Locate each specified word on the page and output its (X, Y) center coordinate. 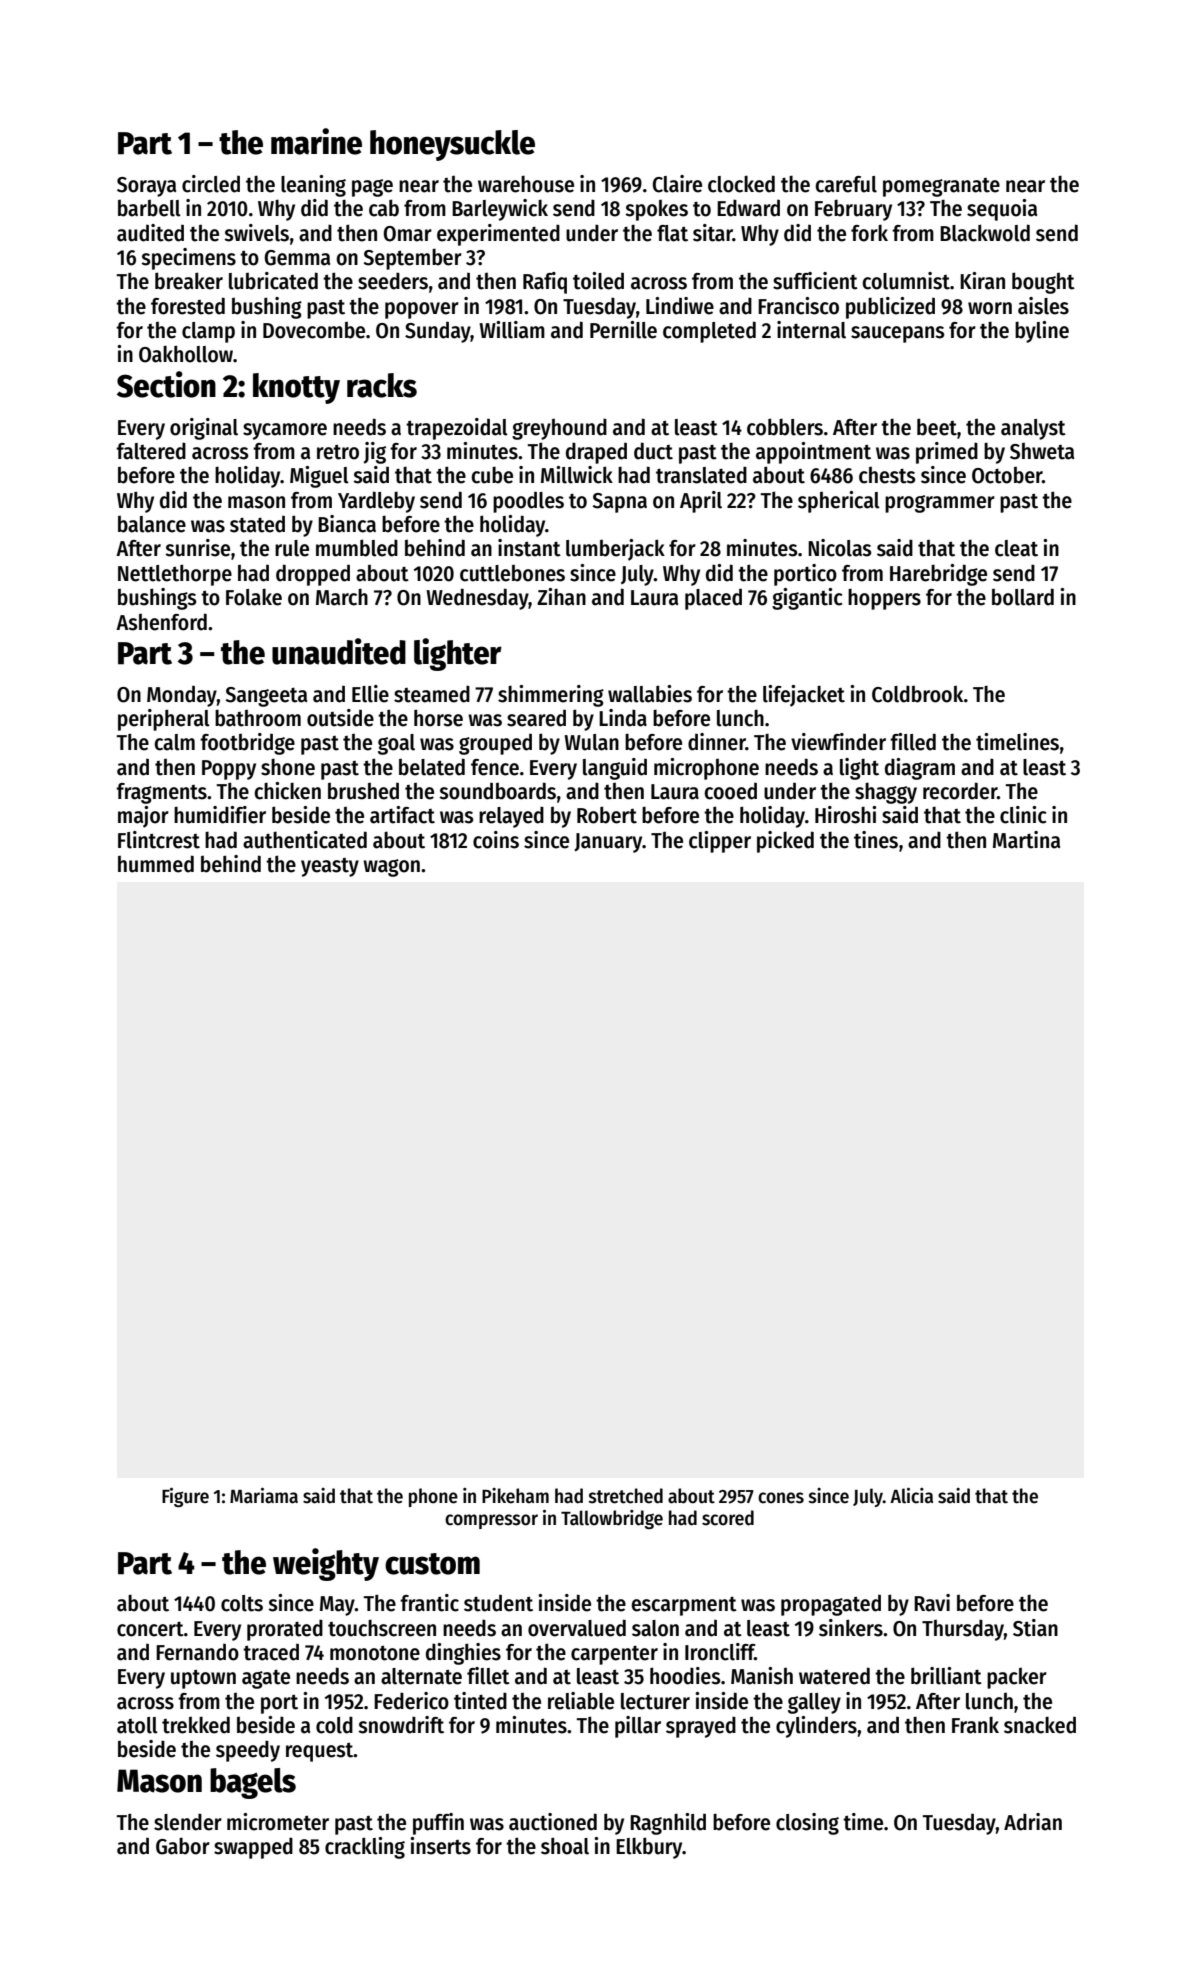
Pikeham (515, 1496)
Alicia (911, 1496)
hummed (156, 864)
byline (1042, 332)
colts (242, 1603)
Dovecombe (314, 330)
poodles (528, 502)
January (608, 843)
